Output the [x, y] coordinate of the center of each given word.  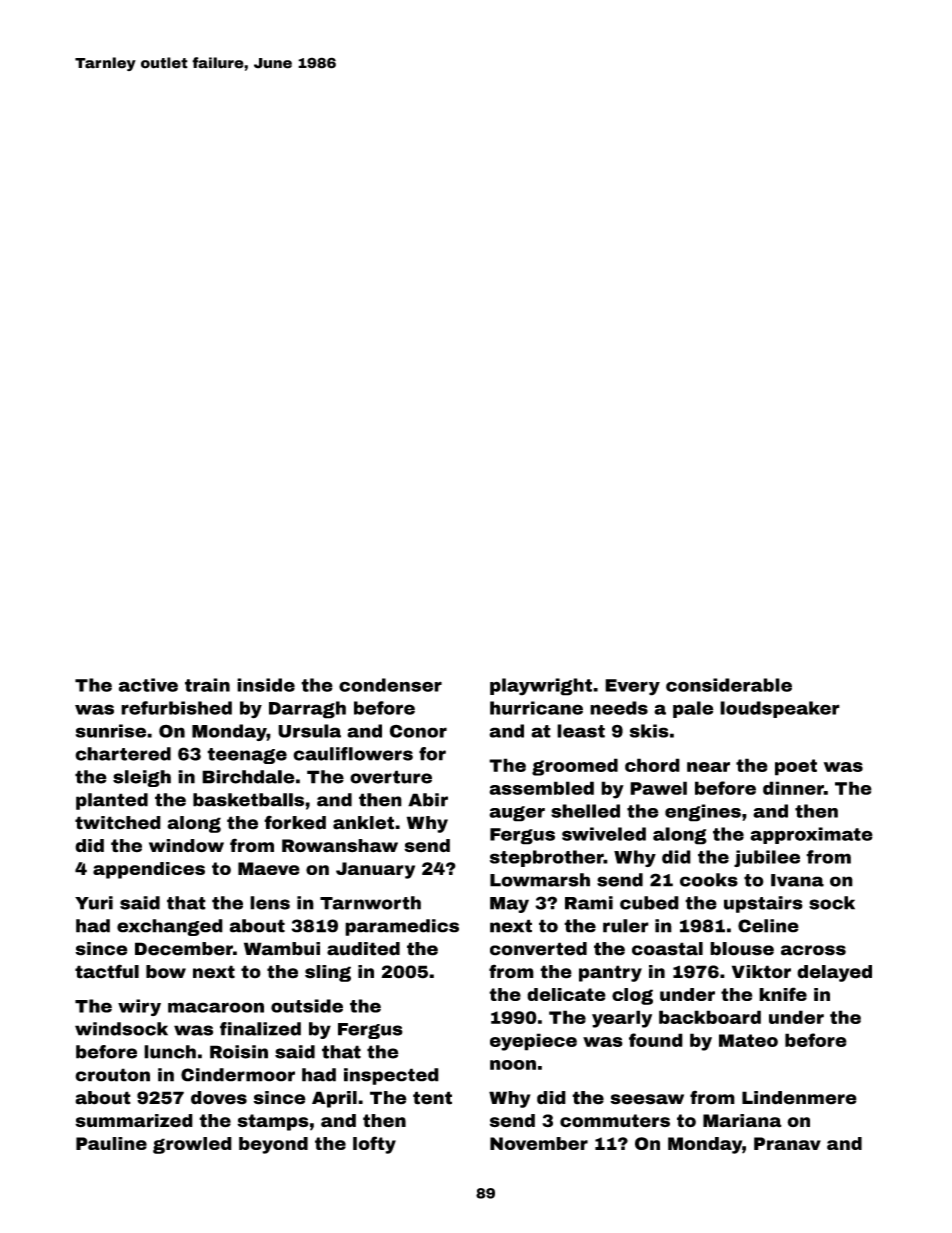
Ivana [797, 880]
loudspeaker [780, 709]
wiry [139, 1007]
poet [796, 767]
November [539, 1143]
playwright [541, 687]
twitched [118, 823]
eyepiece [533, 1042]
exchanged [170, 927]
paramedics [402, 927]
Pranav [787, 1143]
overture [391, 777]
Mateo [748, 1040]
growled [192, 1145]
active [148, 685]
